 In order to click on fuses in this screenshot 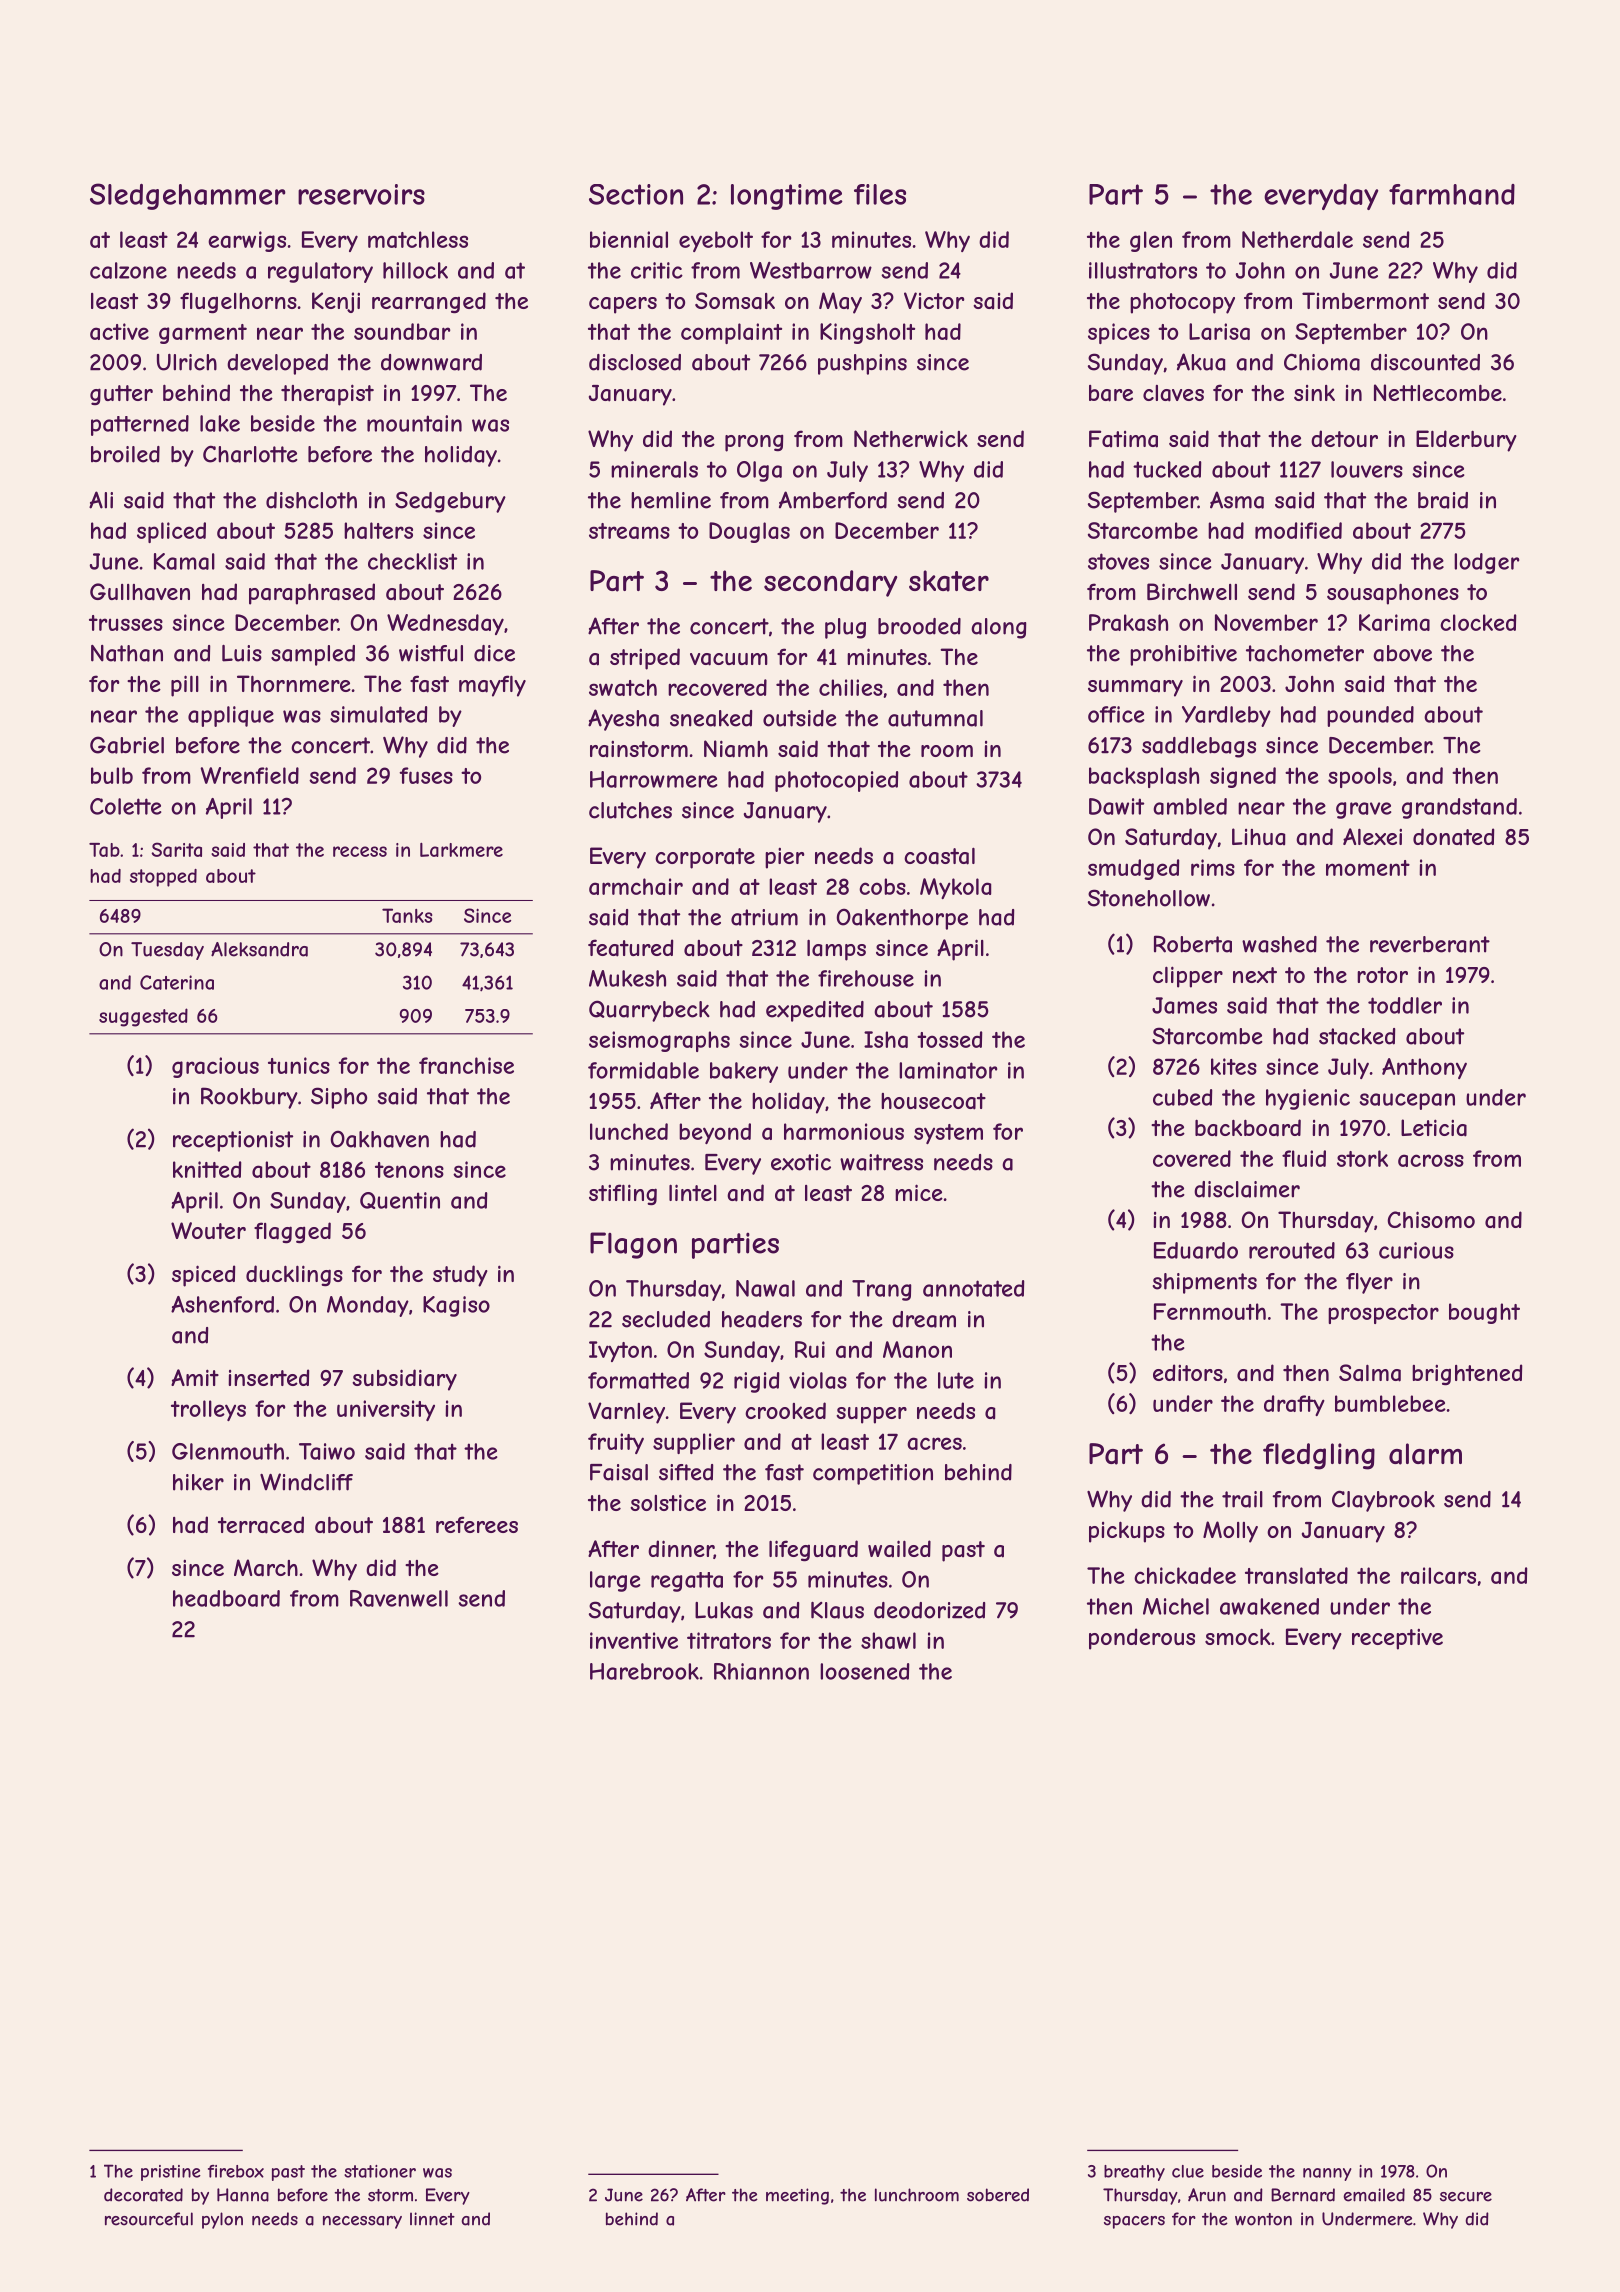, I will do `click(426, 775)`.
